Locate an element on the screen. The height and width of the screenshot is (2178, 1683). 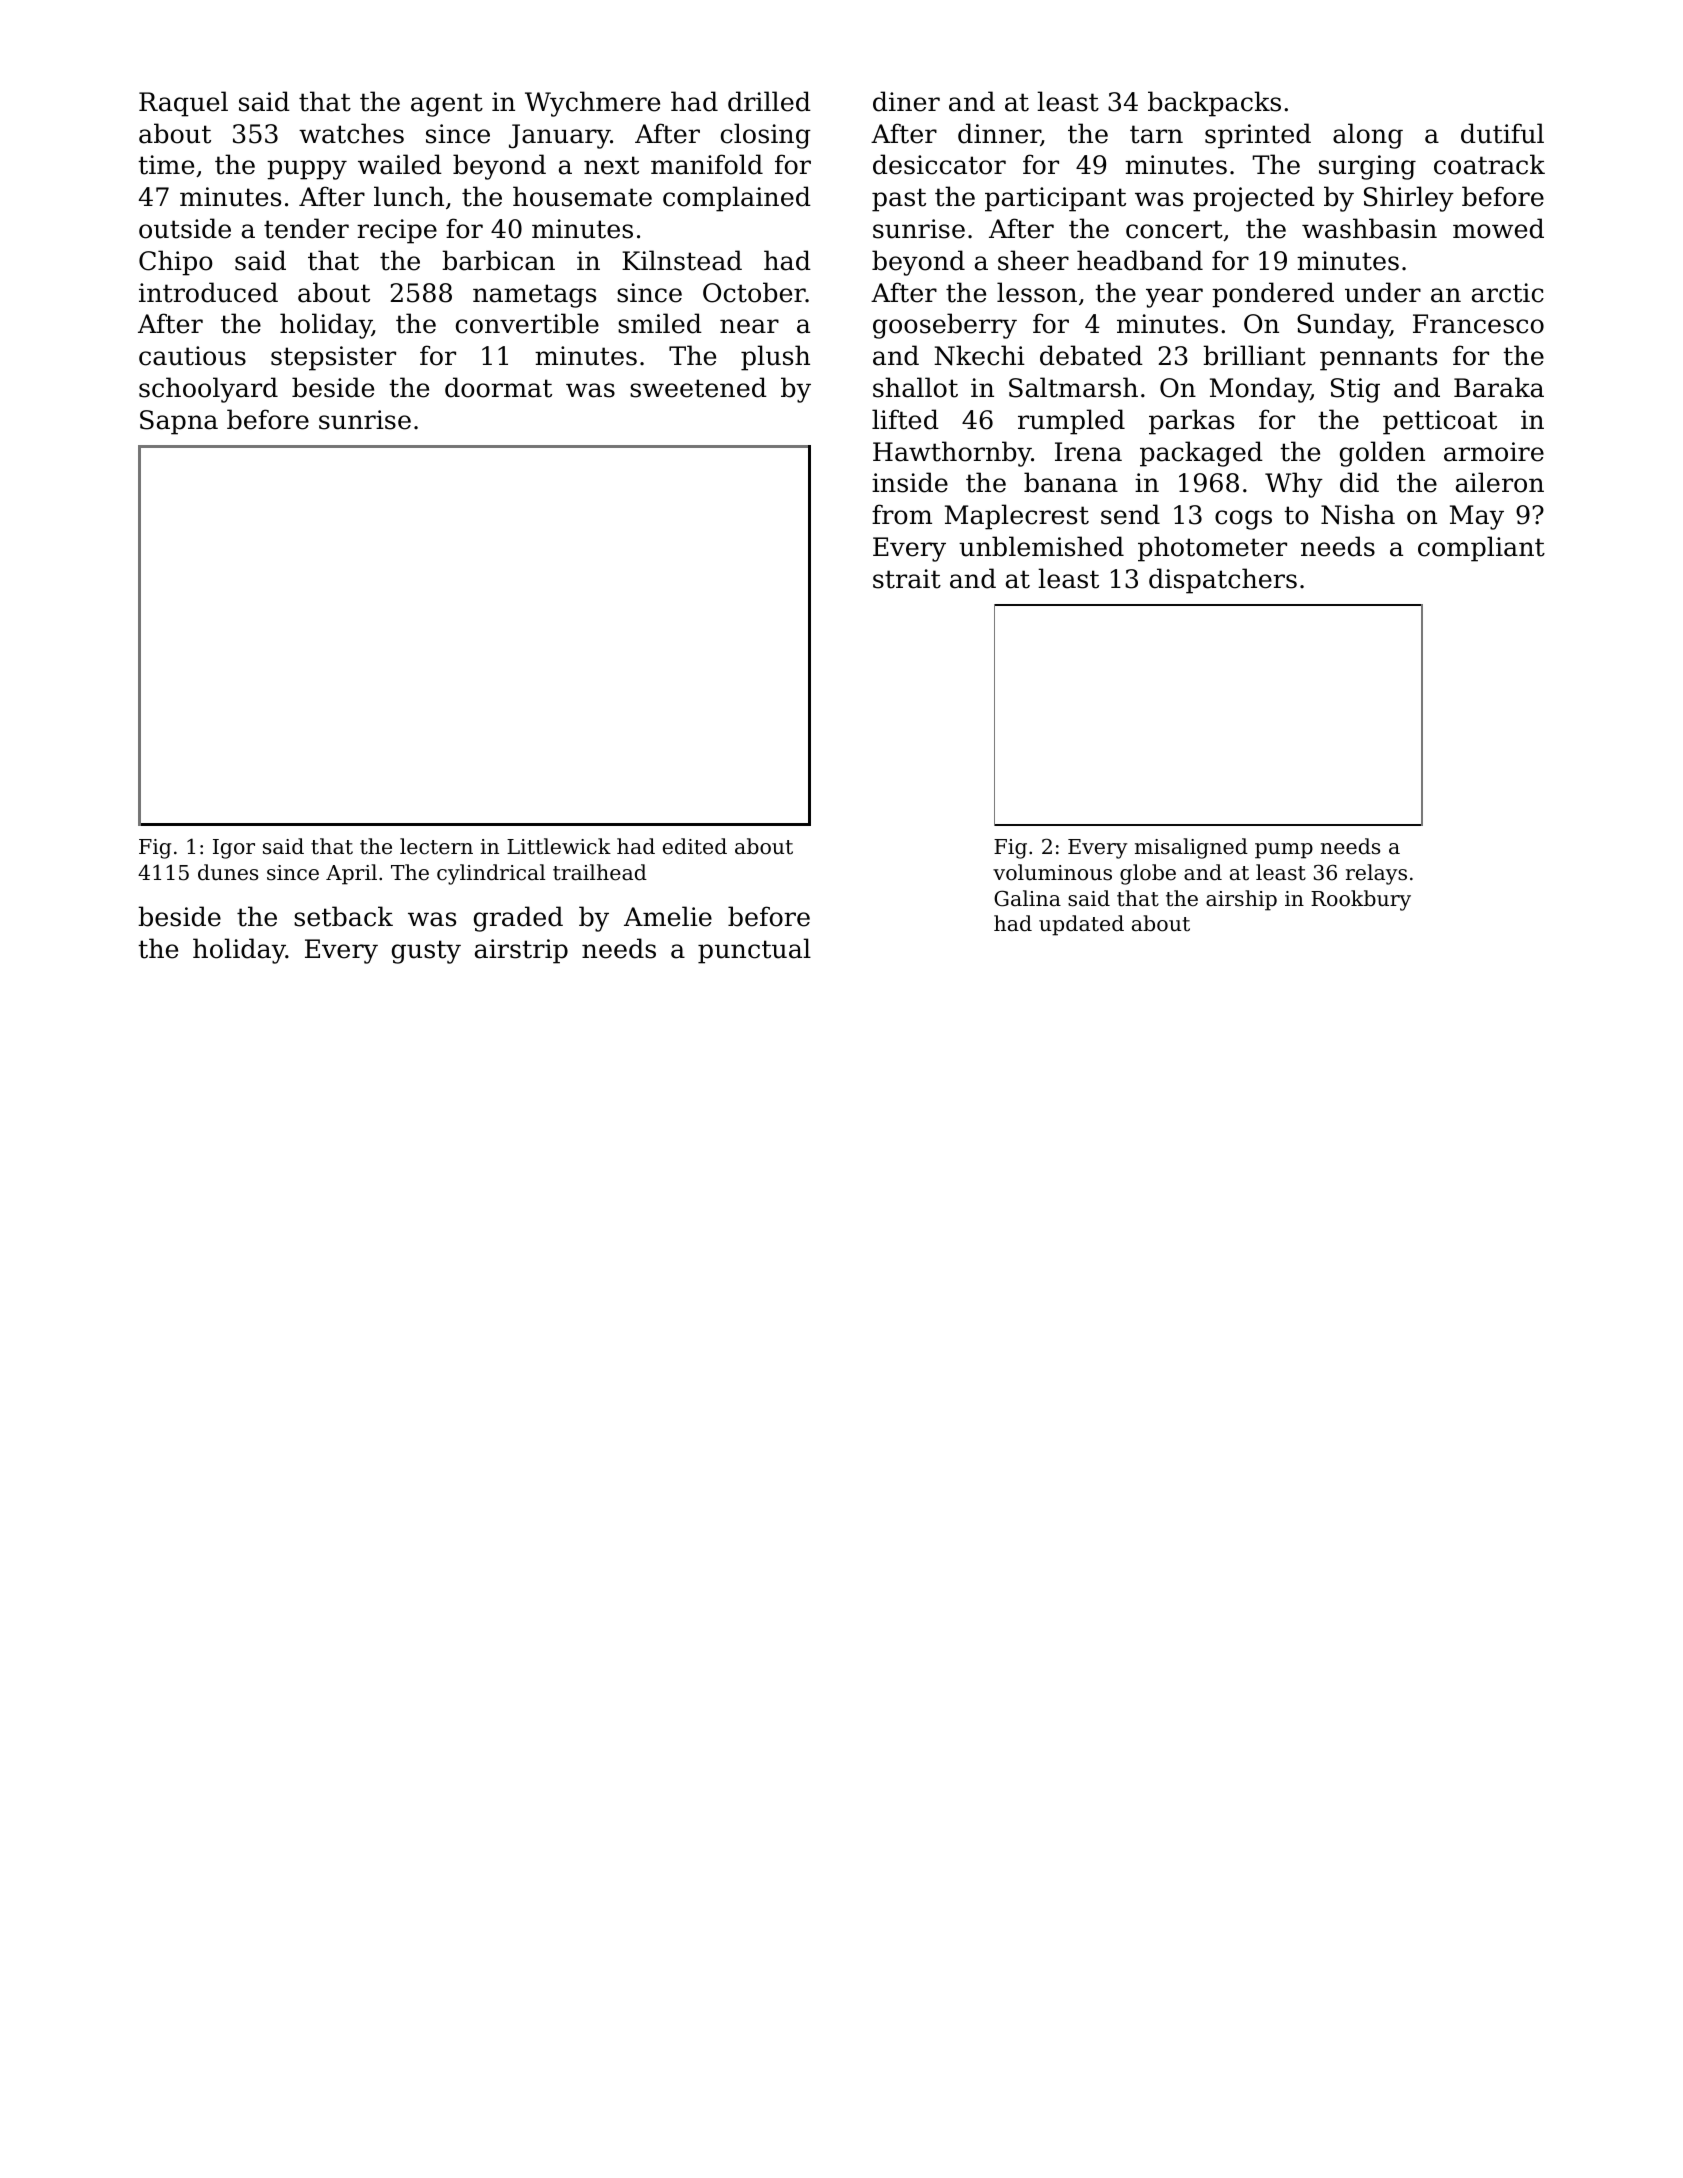
wailed is located at coordinates (400, 164).
